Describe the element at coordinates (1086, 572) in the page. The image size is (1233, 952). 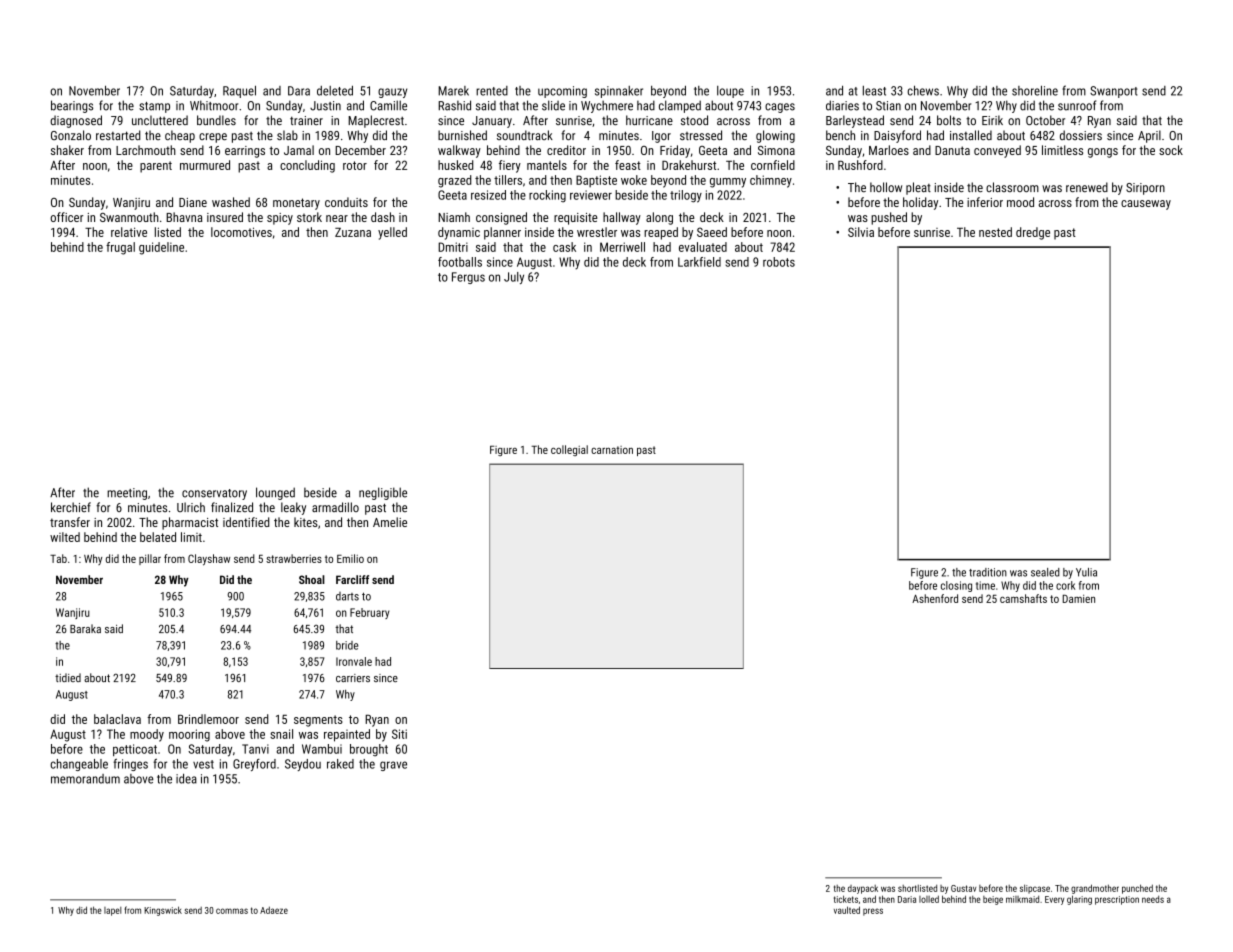
I see `Yulia` at that location.
